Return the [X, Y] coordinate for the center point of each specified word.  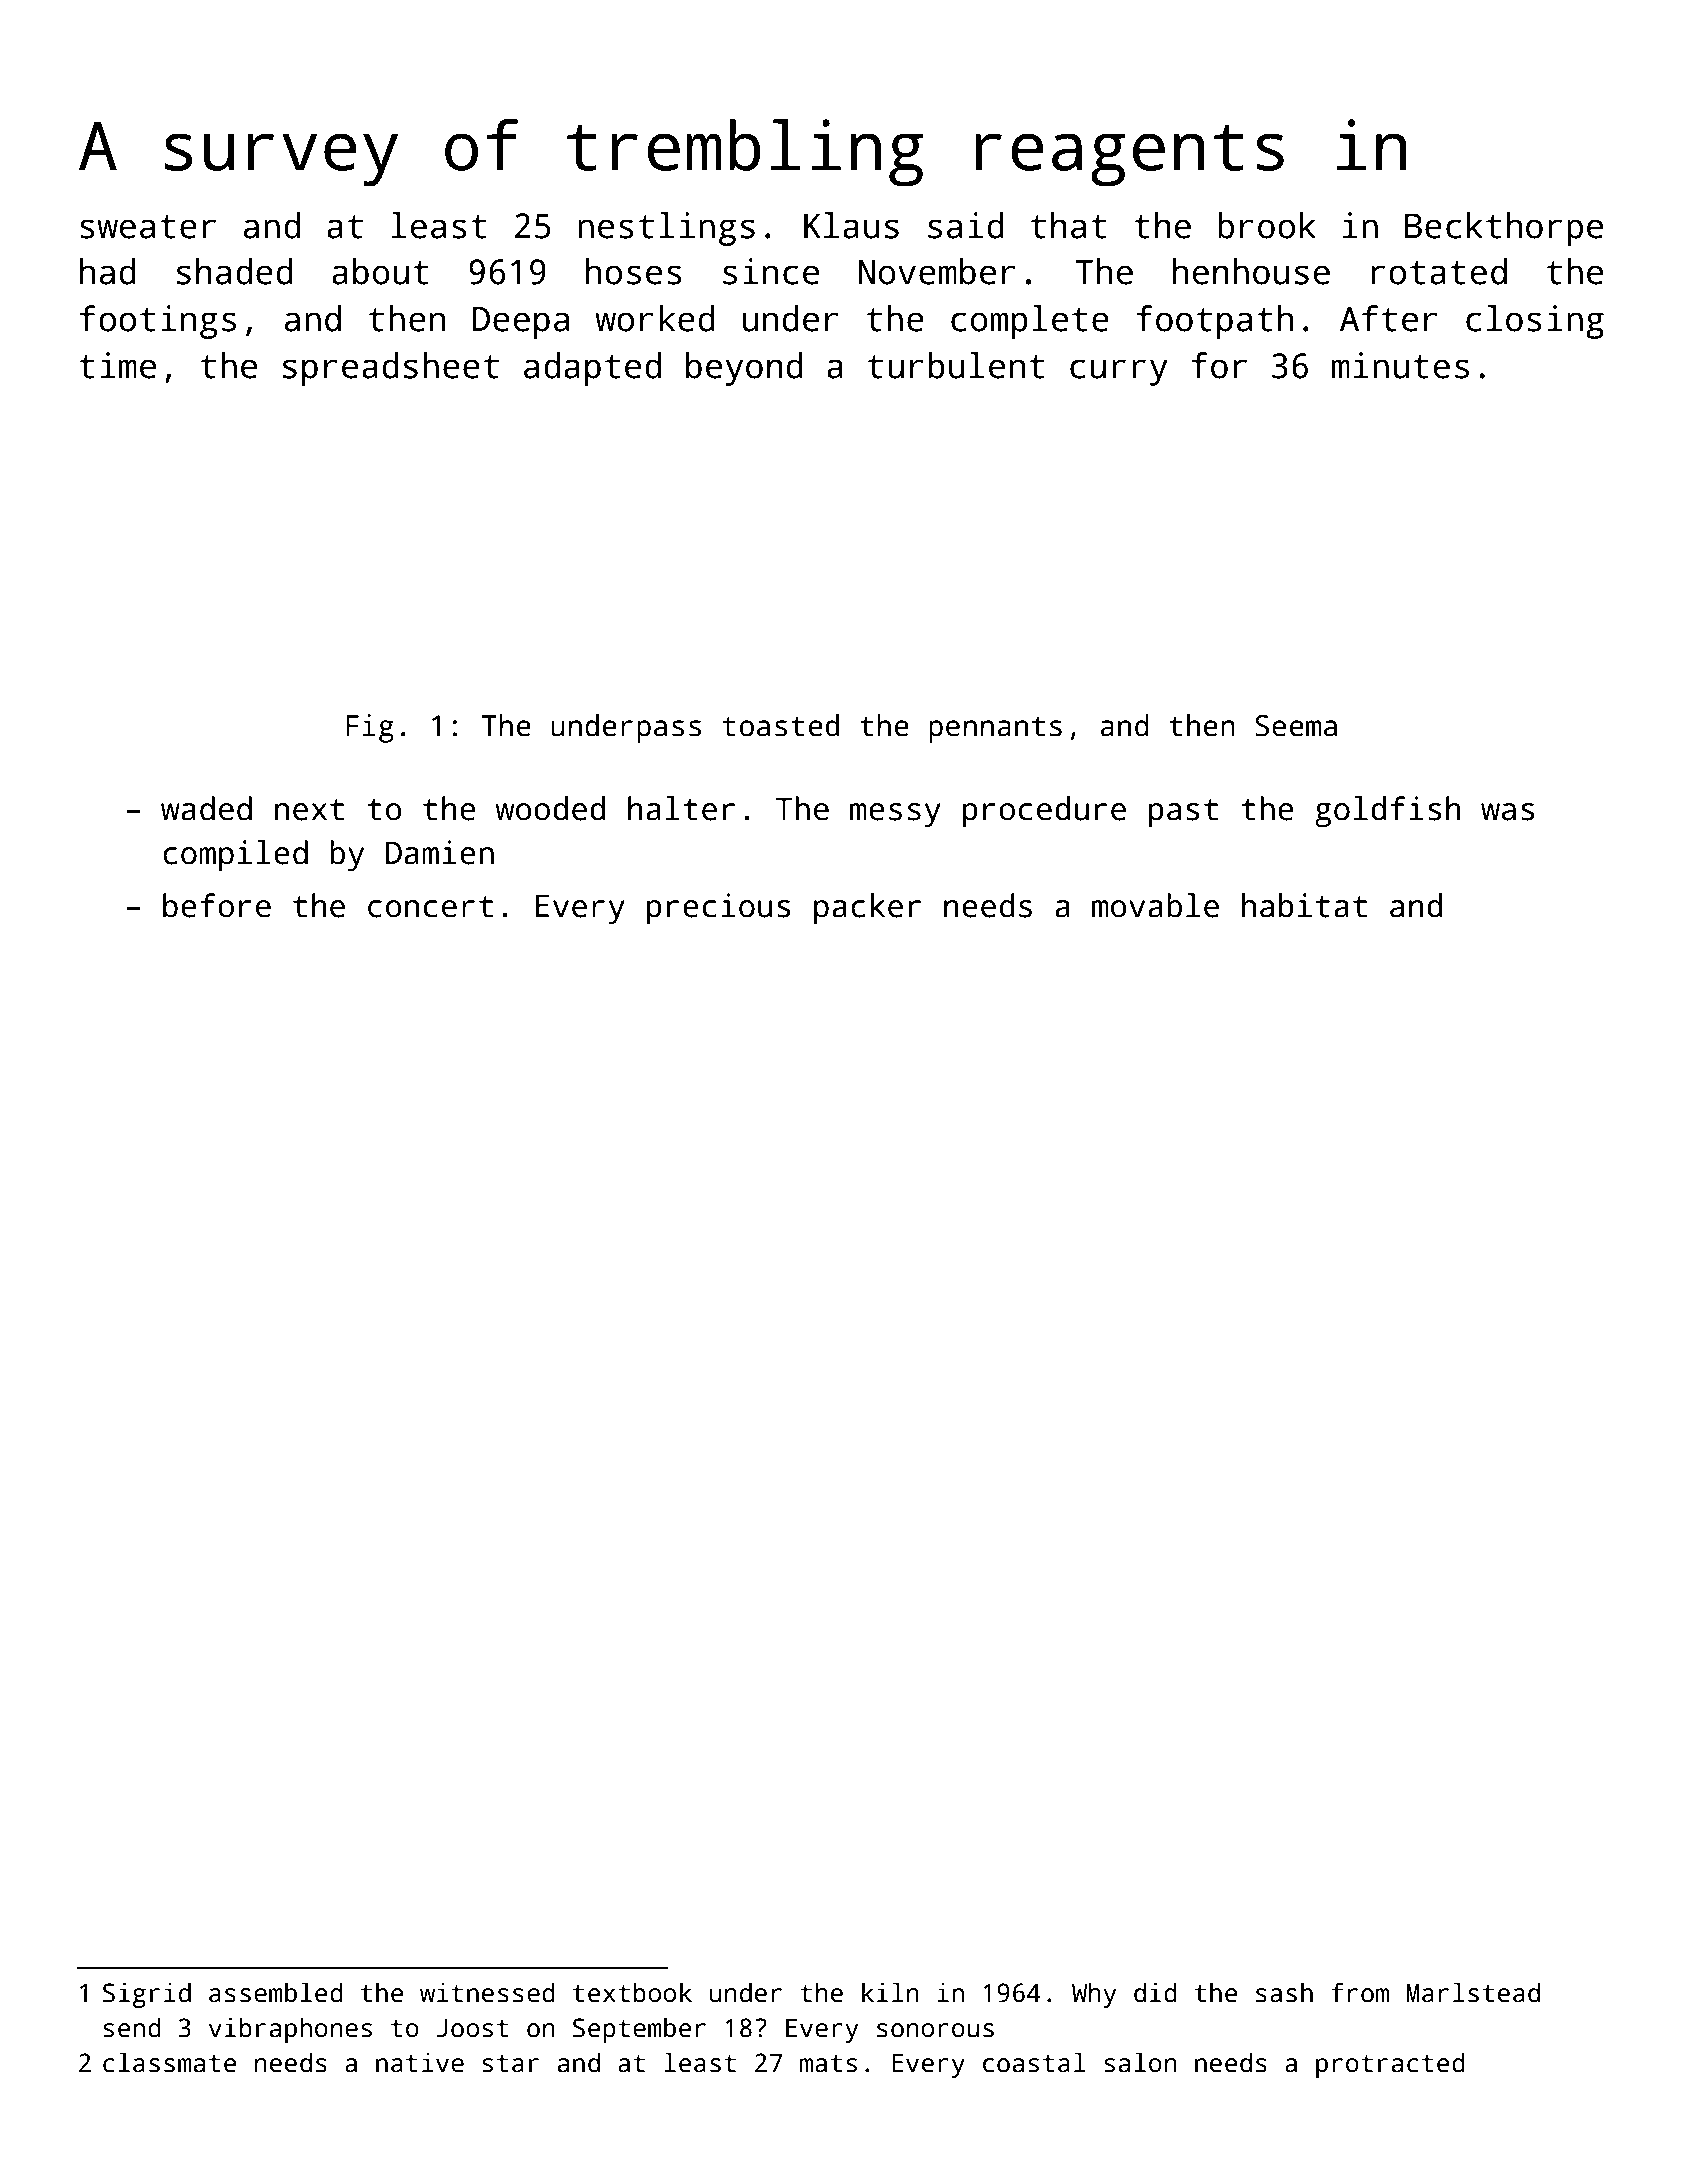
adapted [592, 369]
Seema [1296, 726]
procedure [1044, 812]
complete [1030, 322]
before [217, 905]
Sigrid [147, 1995]
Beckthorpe [1504, 229]
